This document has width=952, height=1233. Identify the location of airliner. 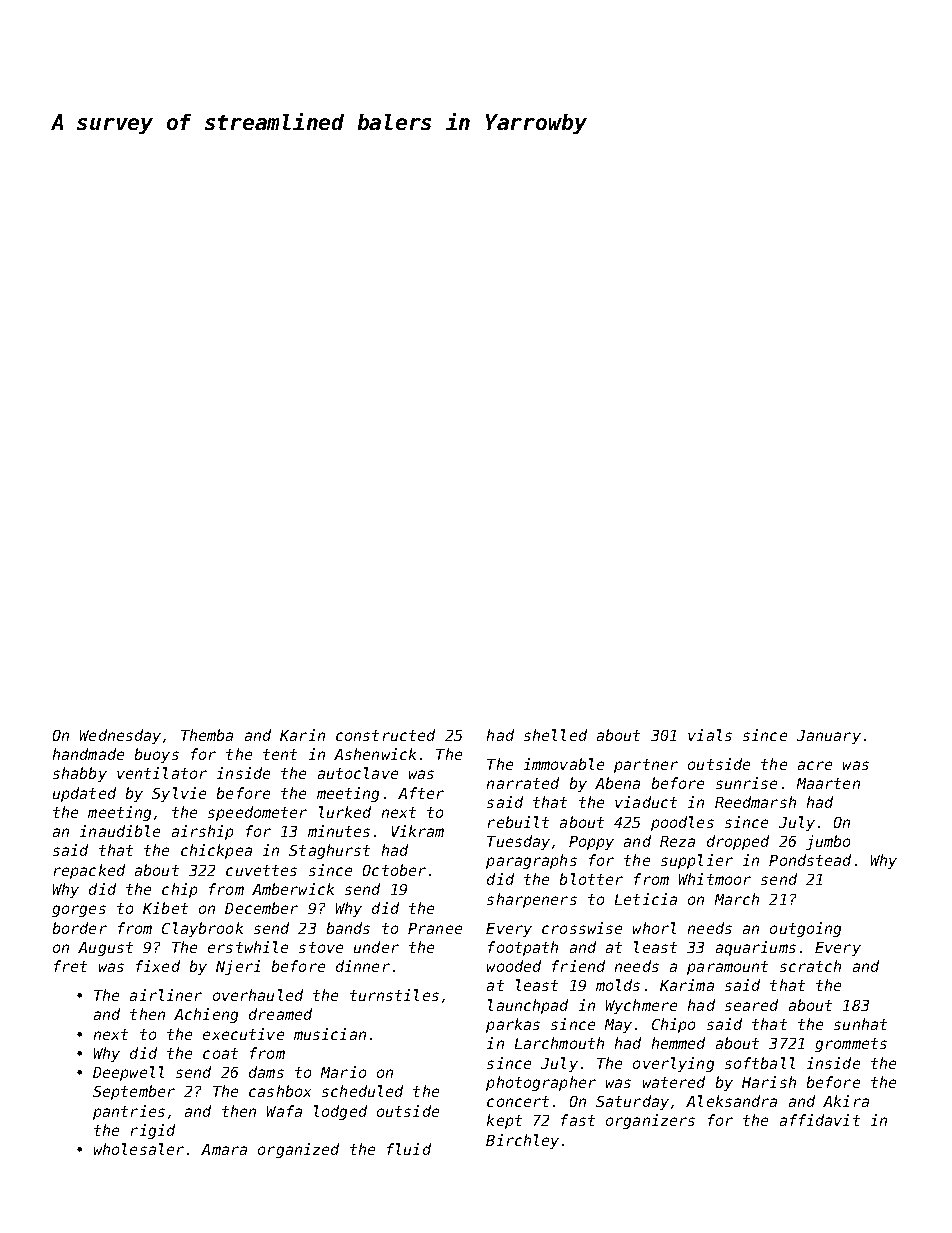
(166, 995).
